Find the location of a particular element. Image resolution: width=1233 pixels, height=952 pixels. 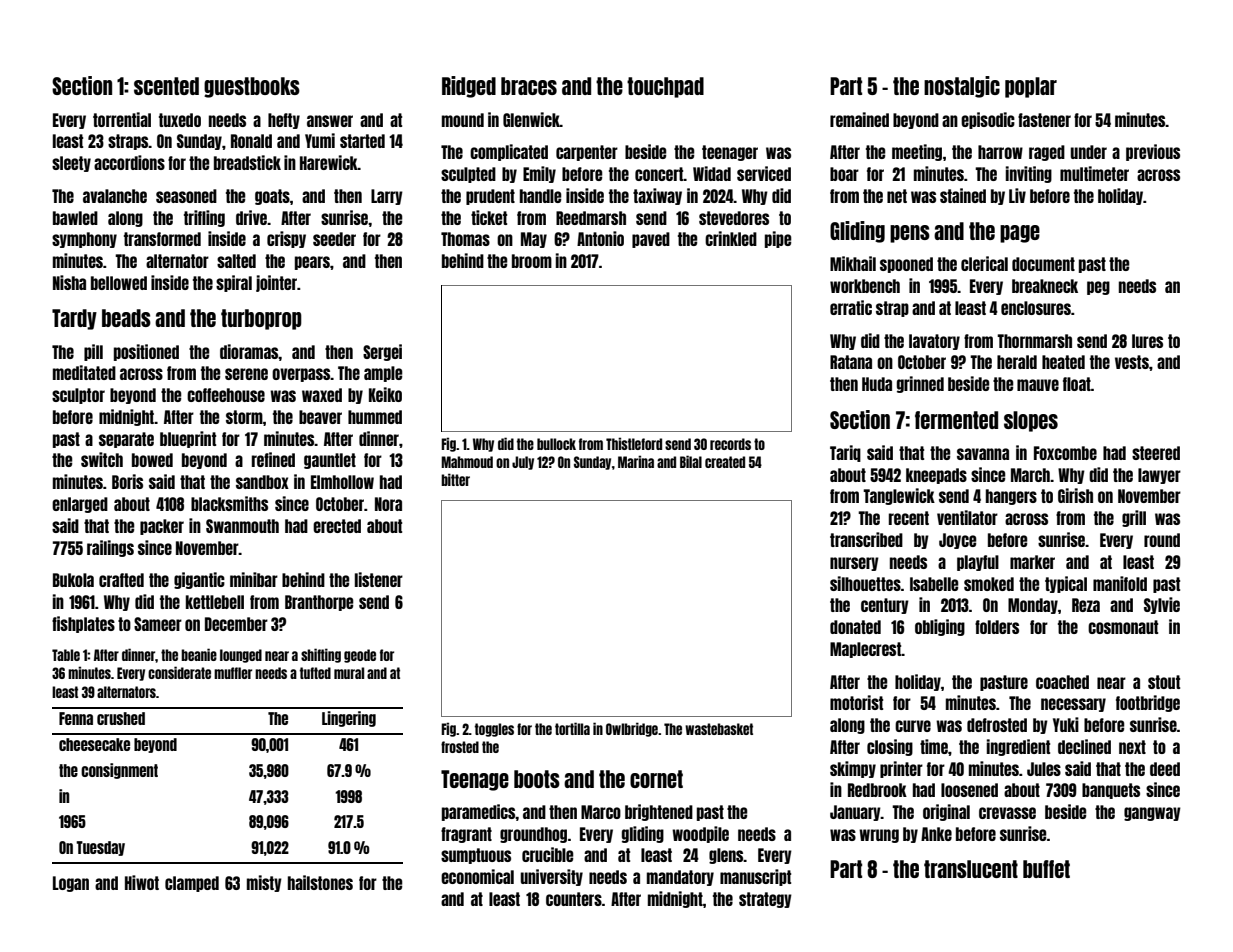

fragrant is located at coordinates (466, 835).
